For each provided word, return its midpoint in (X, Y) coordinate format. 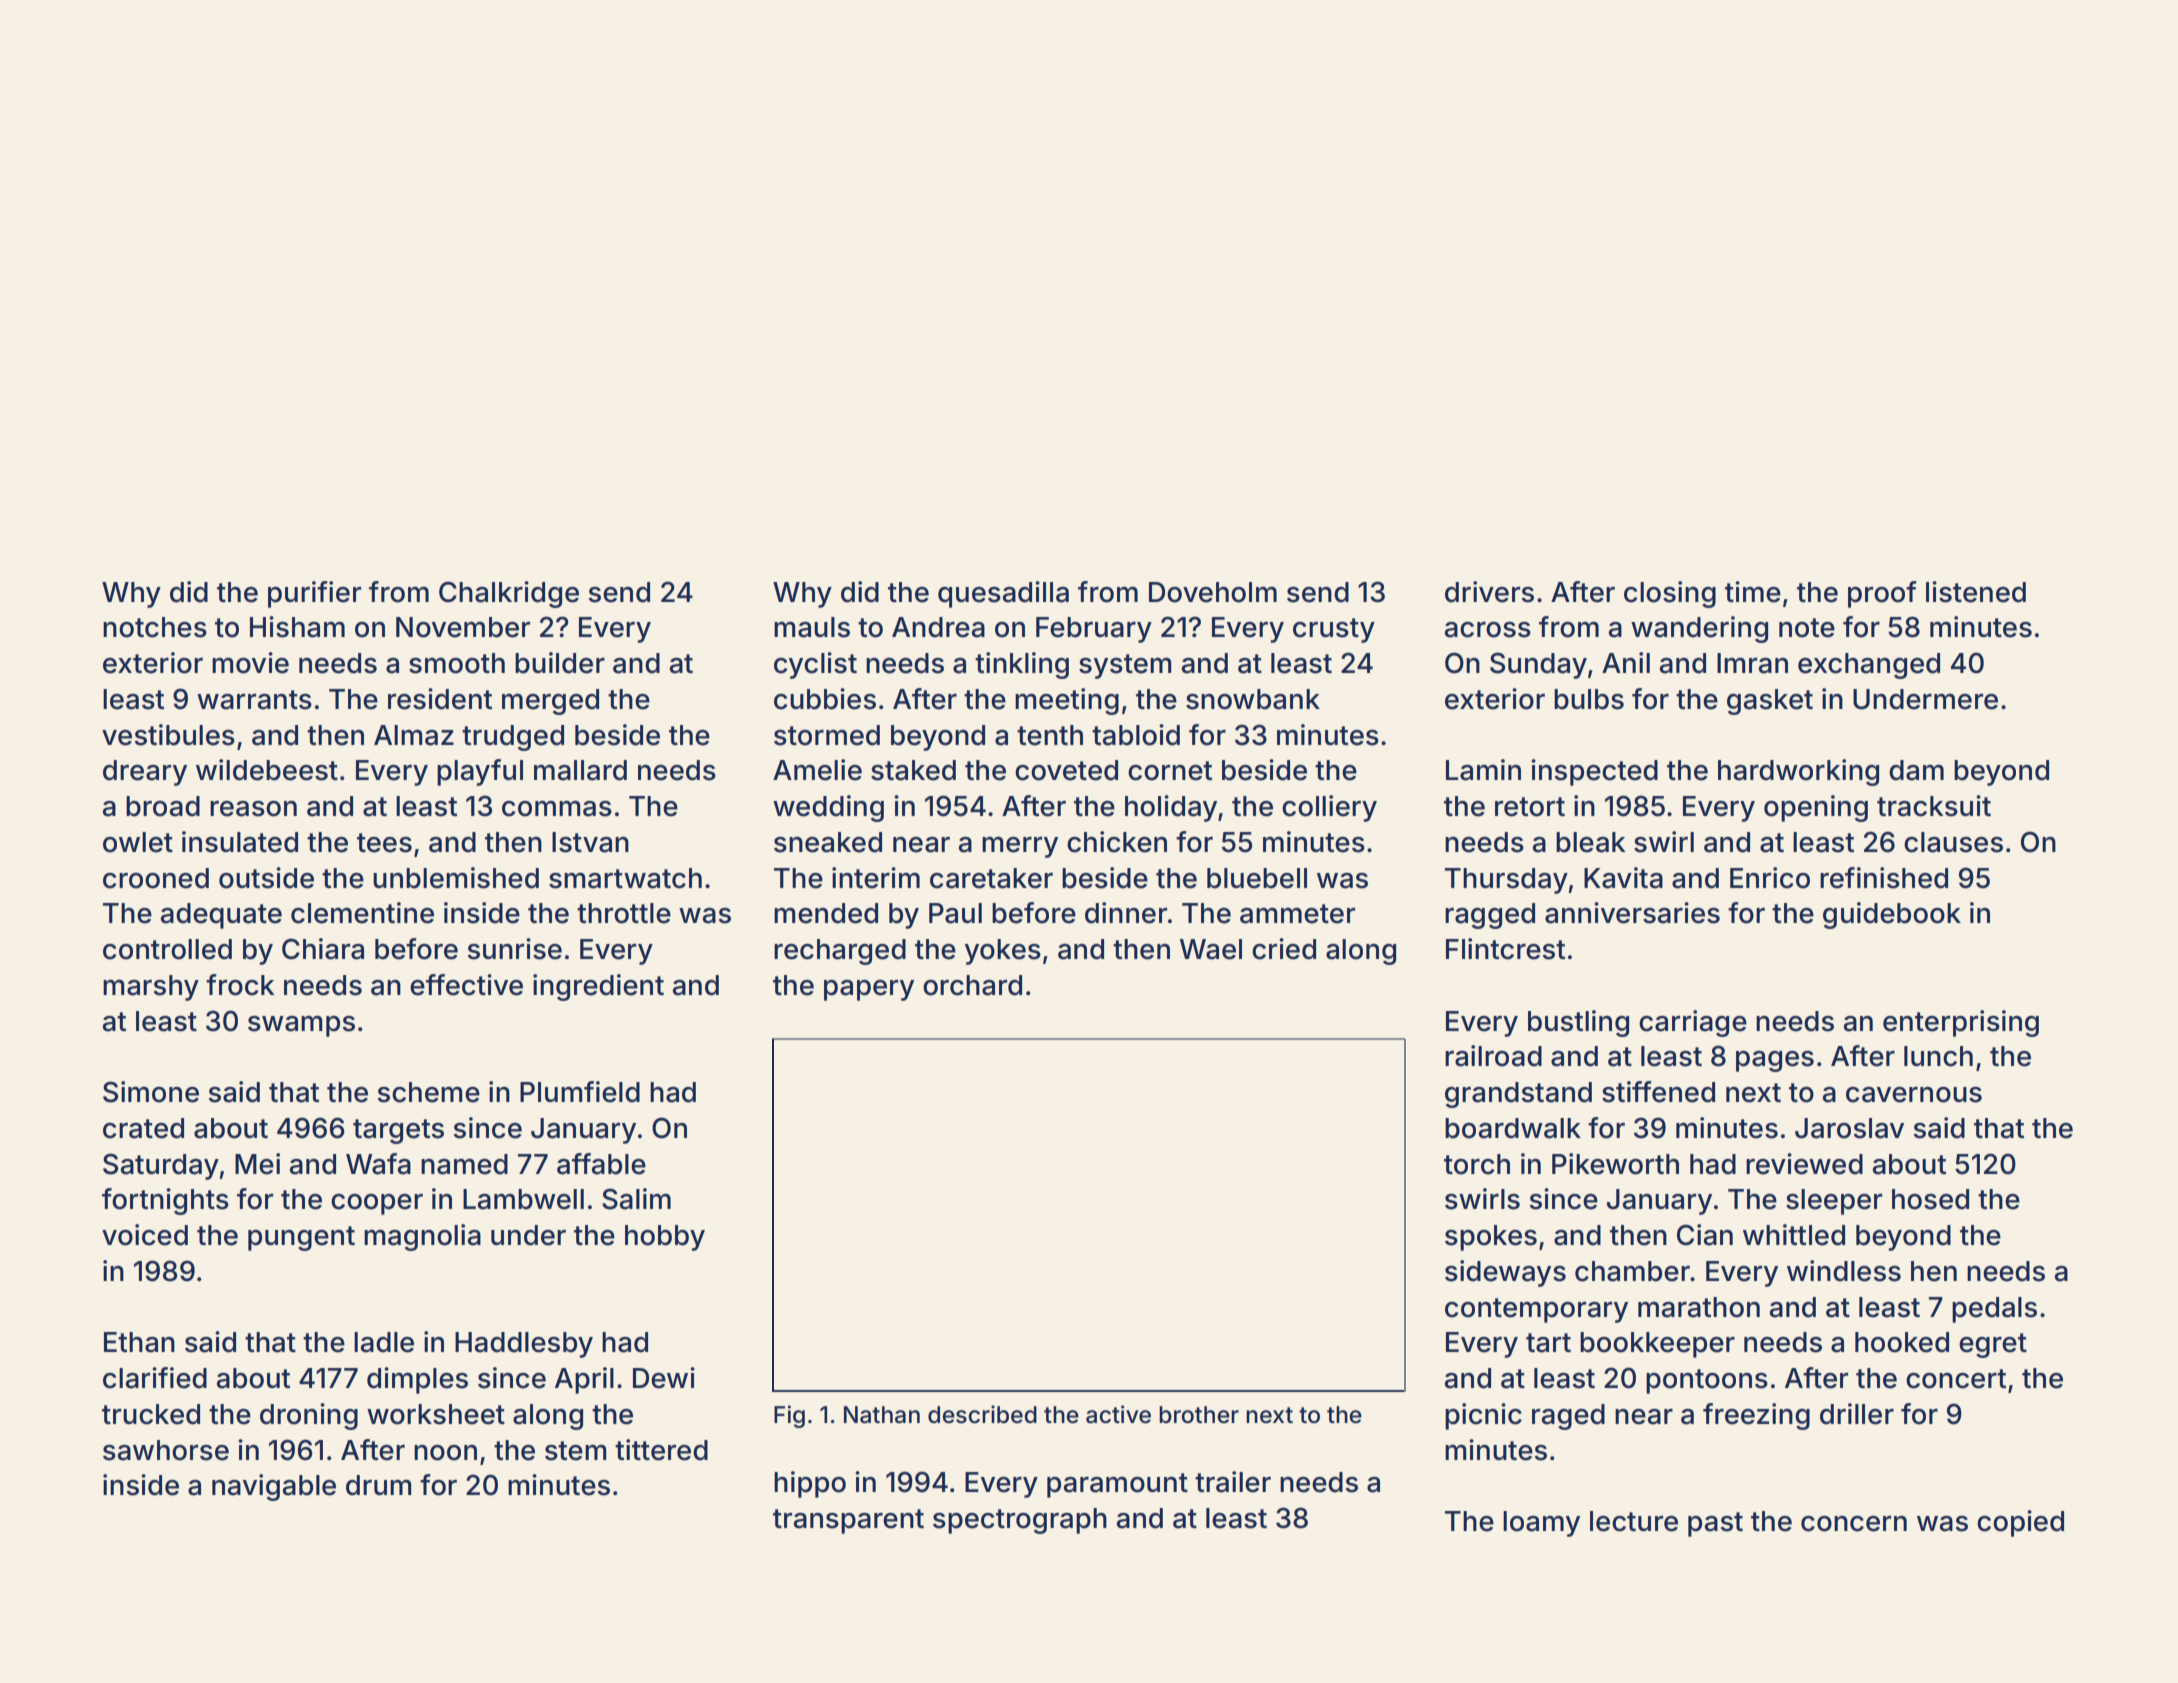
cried (1284, 949)
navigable (274, 1487)
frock (240, 985)
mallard (580, 770)
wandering (1699, 629)
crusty (1334, 630)
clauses (1953, 842)
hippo (810, 1484)
